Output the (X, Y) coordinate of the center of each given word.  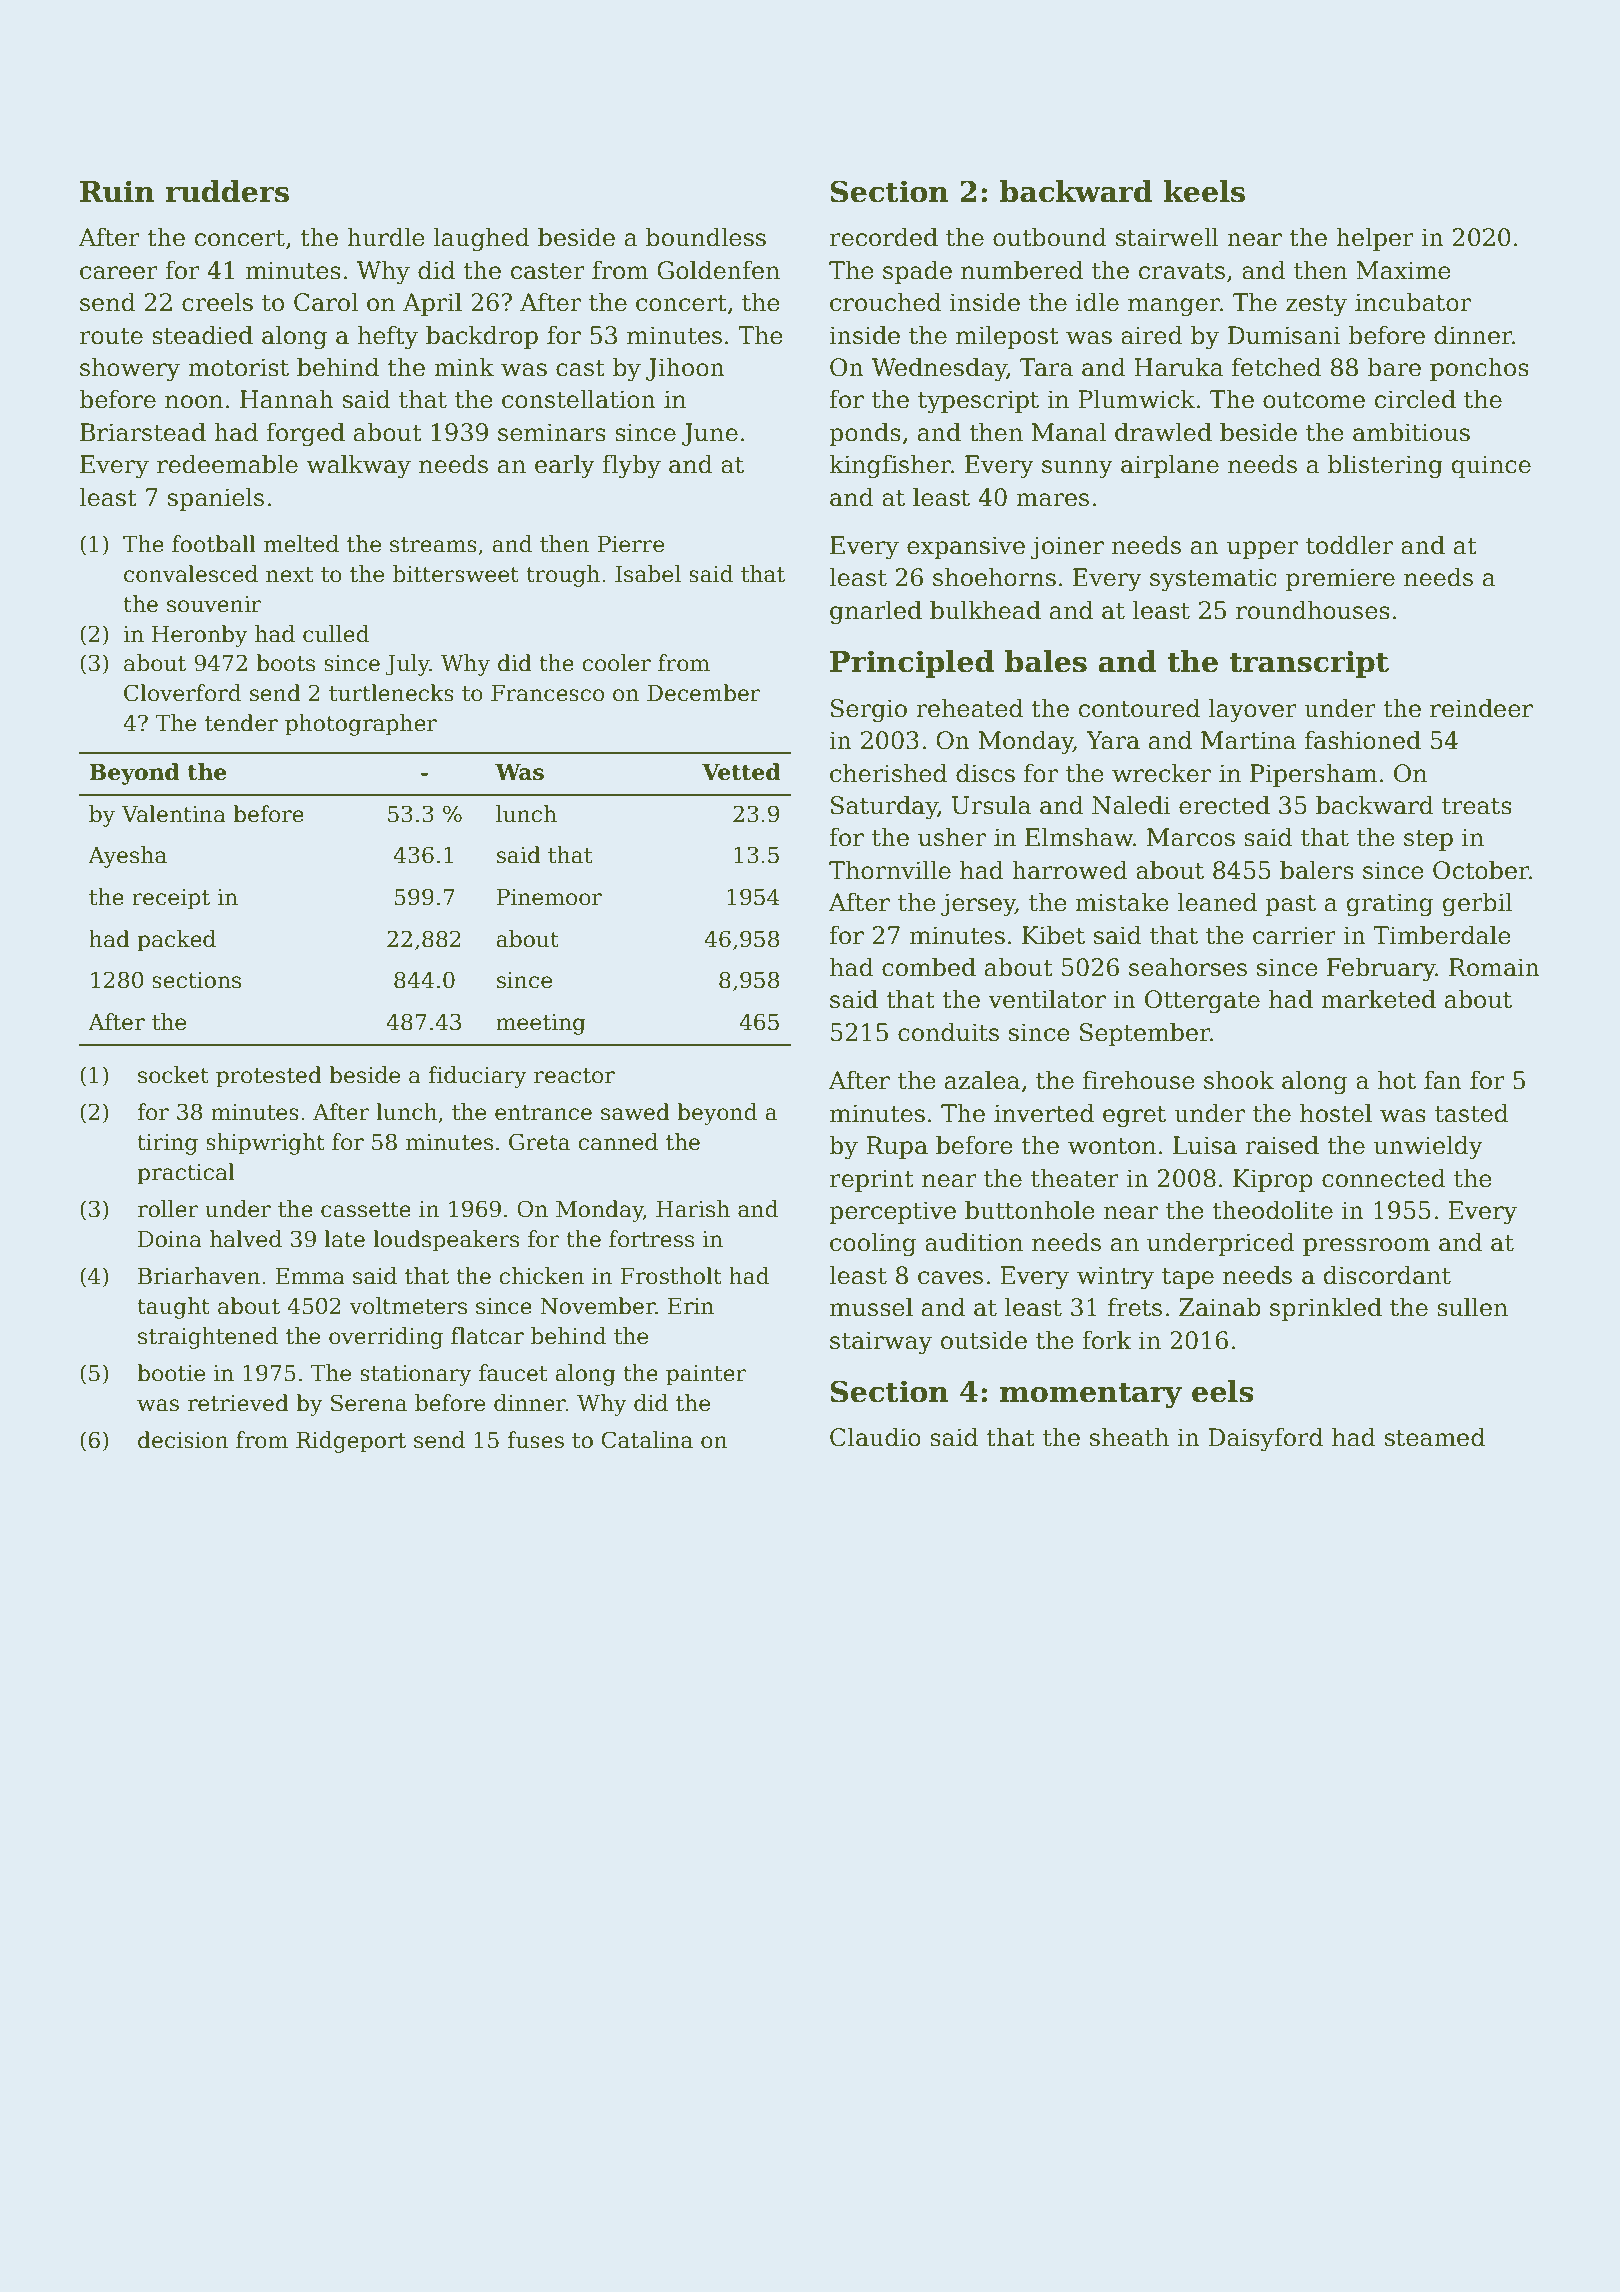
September (1145, 1034)
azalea (982, 1080)
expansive (966, 547)
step (1428, 840)
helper (1375, 239)
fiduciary (477, 1077)
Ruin (117, 191)
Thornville (890, 870)
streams (433, 545)
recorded (884, 237)
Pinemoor (549, 897)
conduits (948, 1032)
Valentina (173, 814)
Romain (1494, 967)
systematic (1213, 579)
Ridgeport (351, 1442)
